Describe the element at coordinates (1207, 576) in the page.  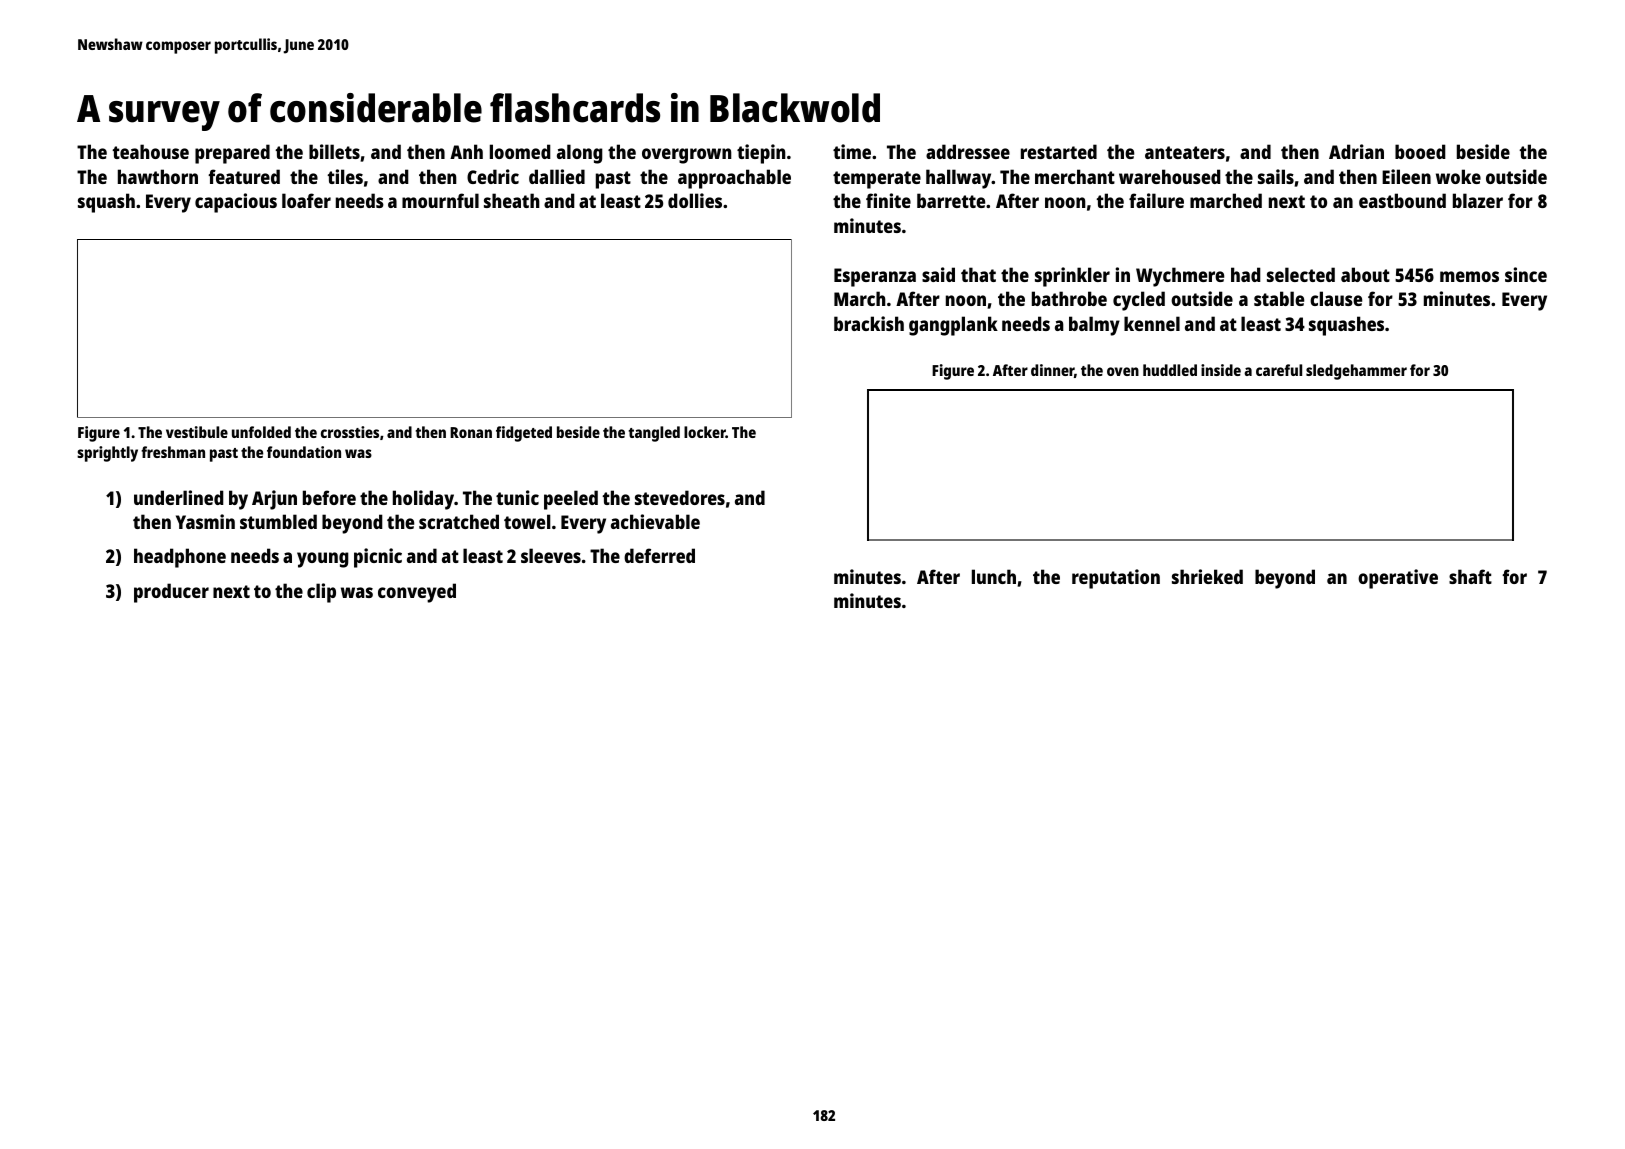
I see `shrieked` at that location.
